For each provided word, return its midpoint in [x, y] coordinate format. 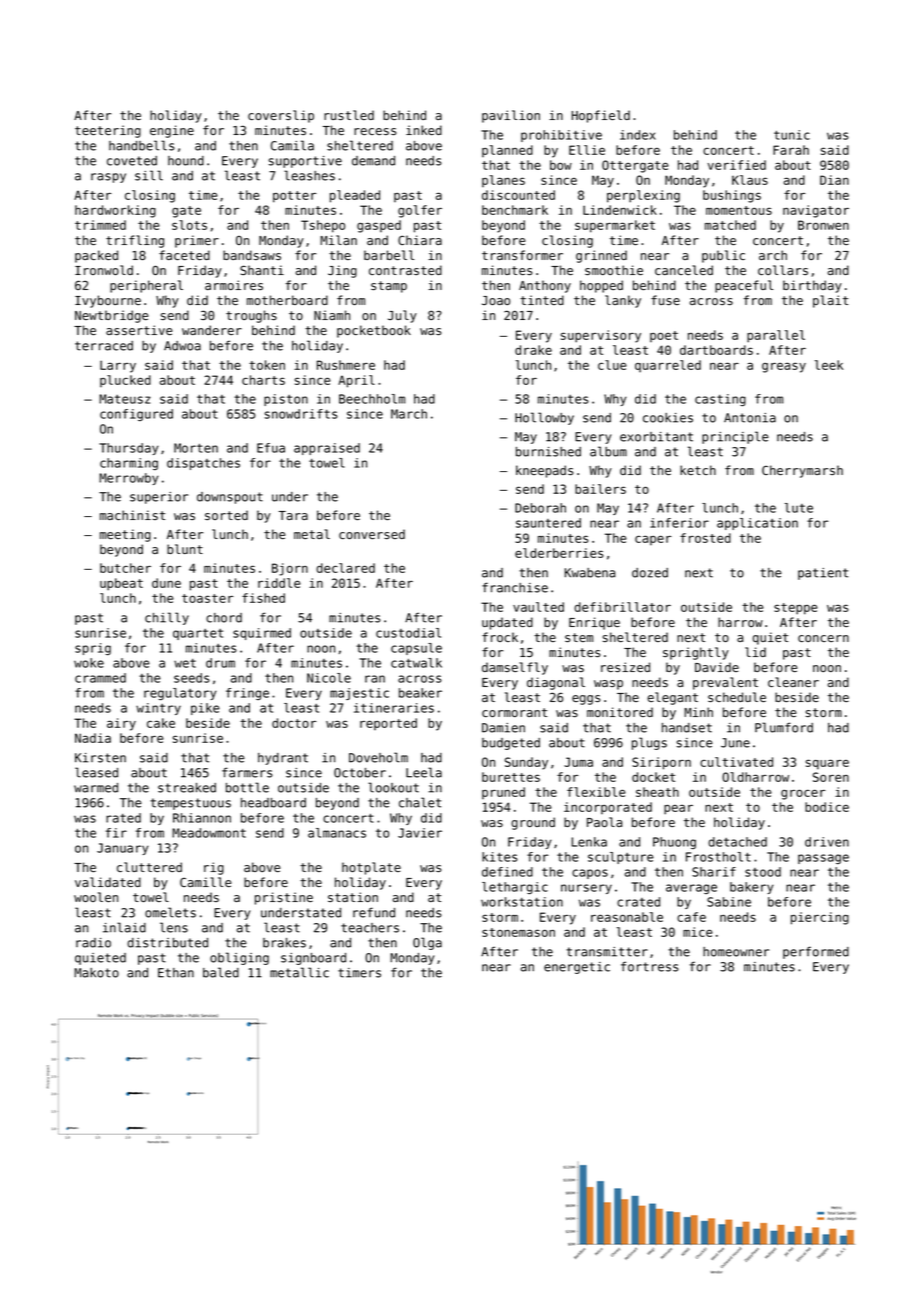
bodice [827, 807]
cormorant [514, 712]
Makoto [96, 973]
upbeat [121, 584]
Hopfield [601, 116]
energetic [577, 968]
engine [172, 131]
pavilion [511, 116]
